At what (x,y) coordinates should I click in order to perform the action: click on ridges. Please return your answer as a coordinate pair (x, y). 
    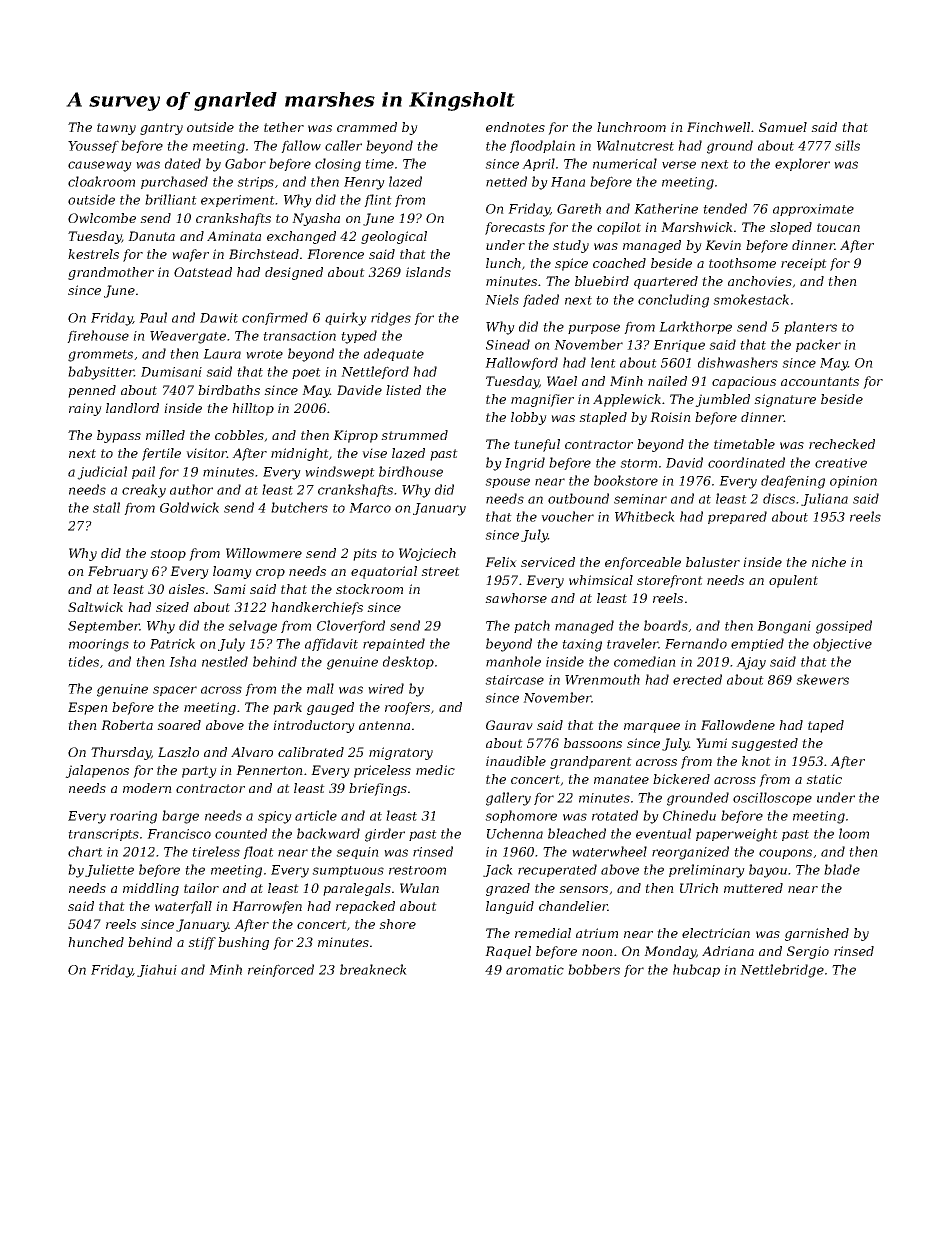
    Looking at the image, I should click on (391, 319).
